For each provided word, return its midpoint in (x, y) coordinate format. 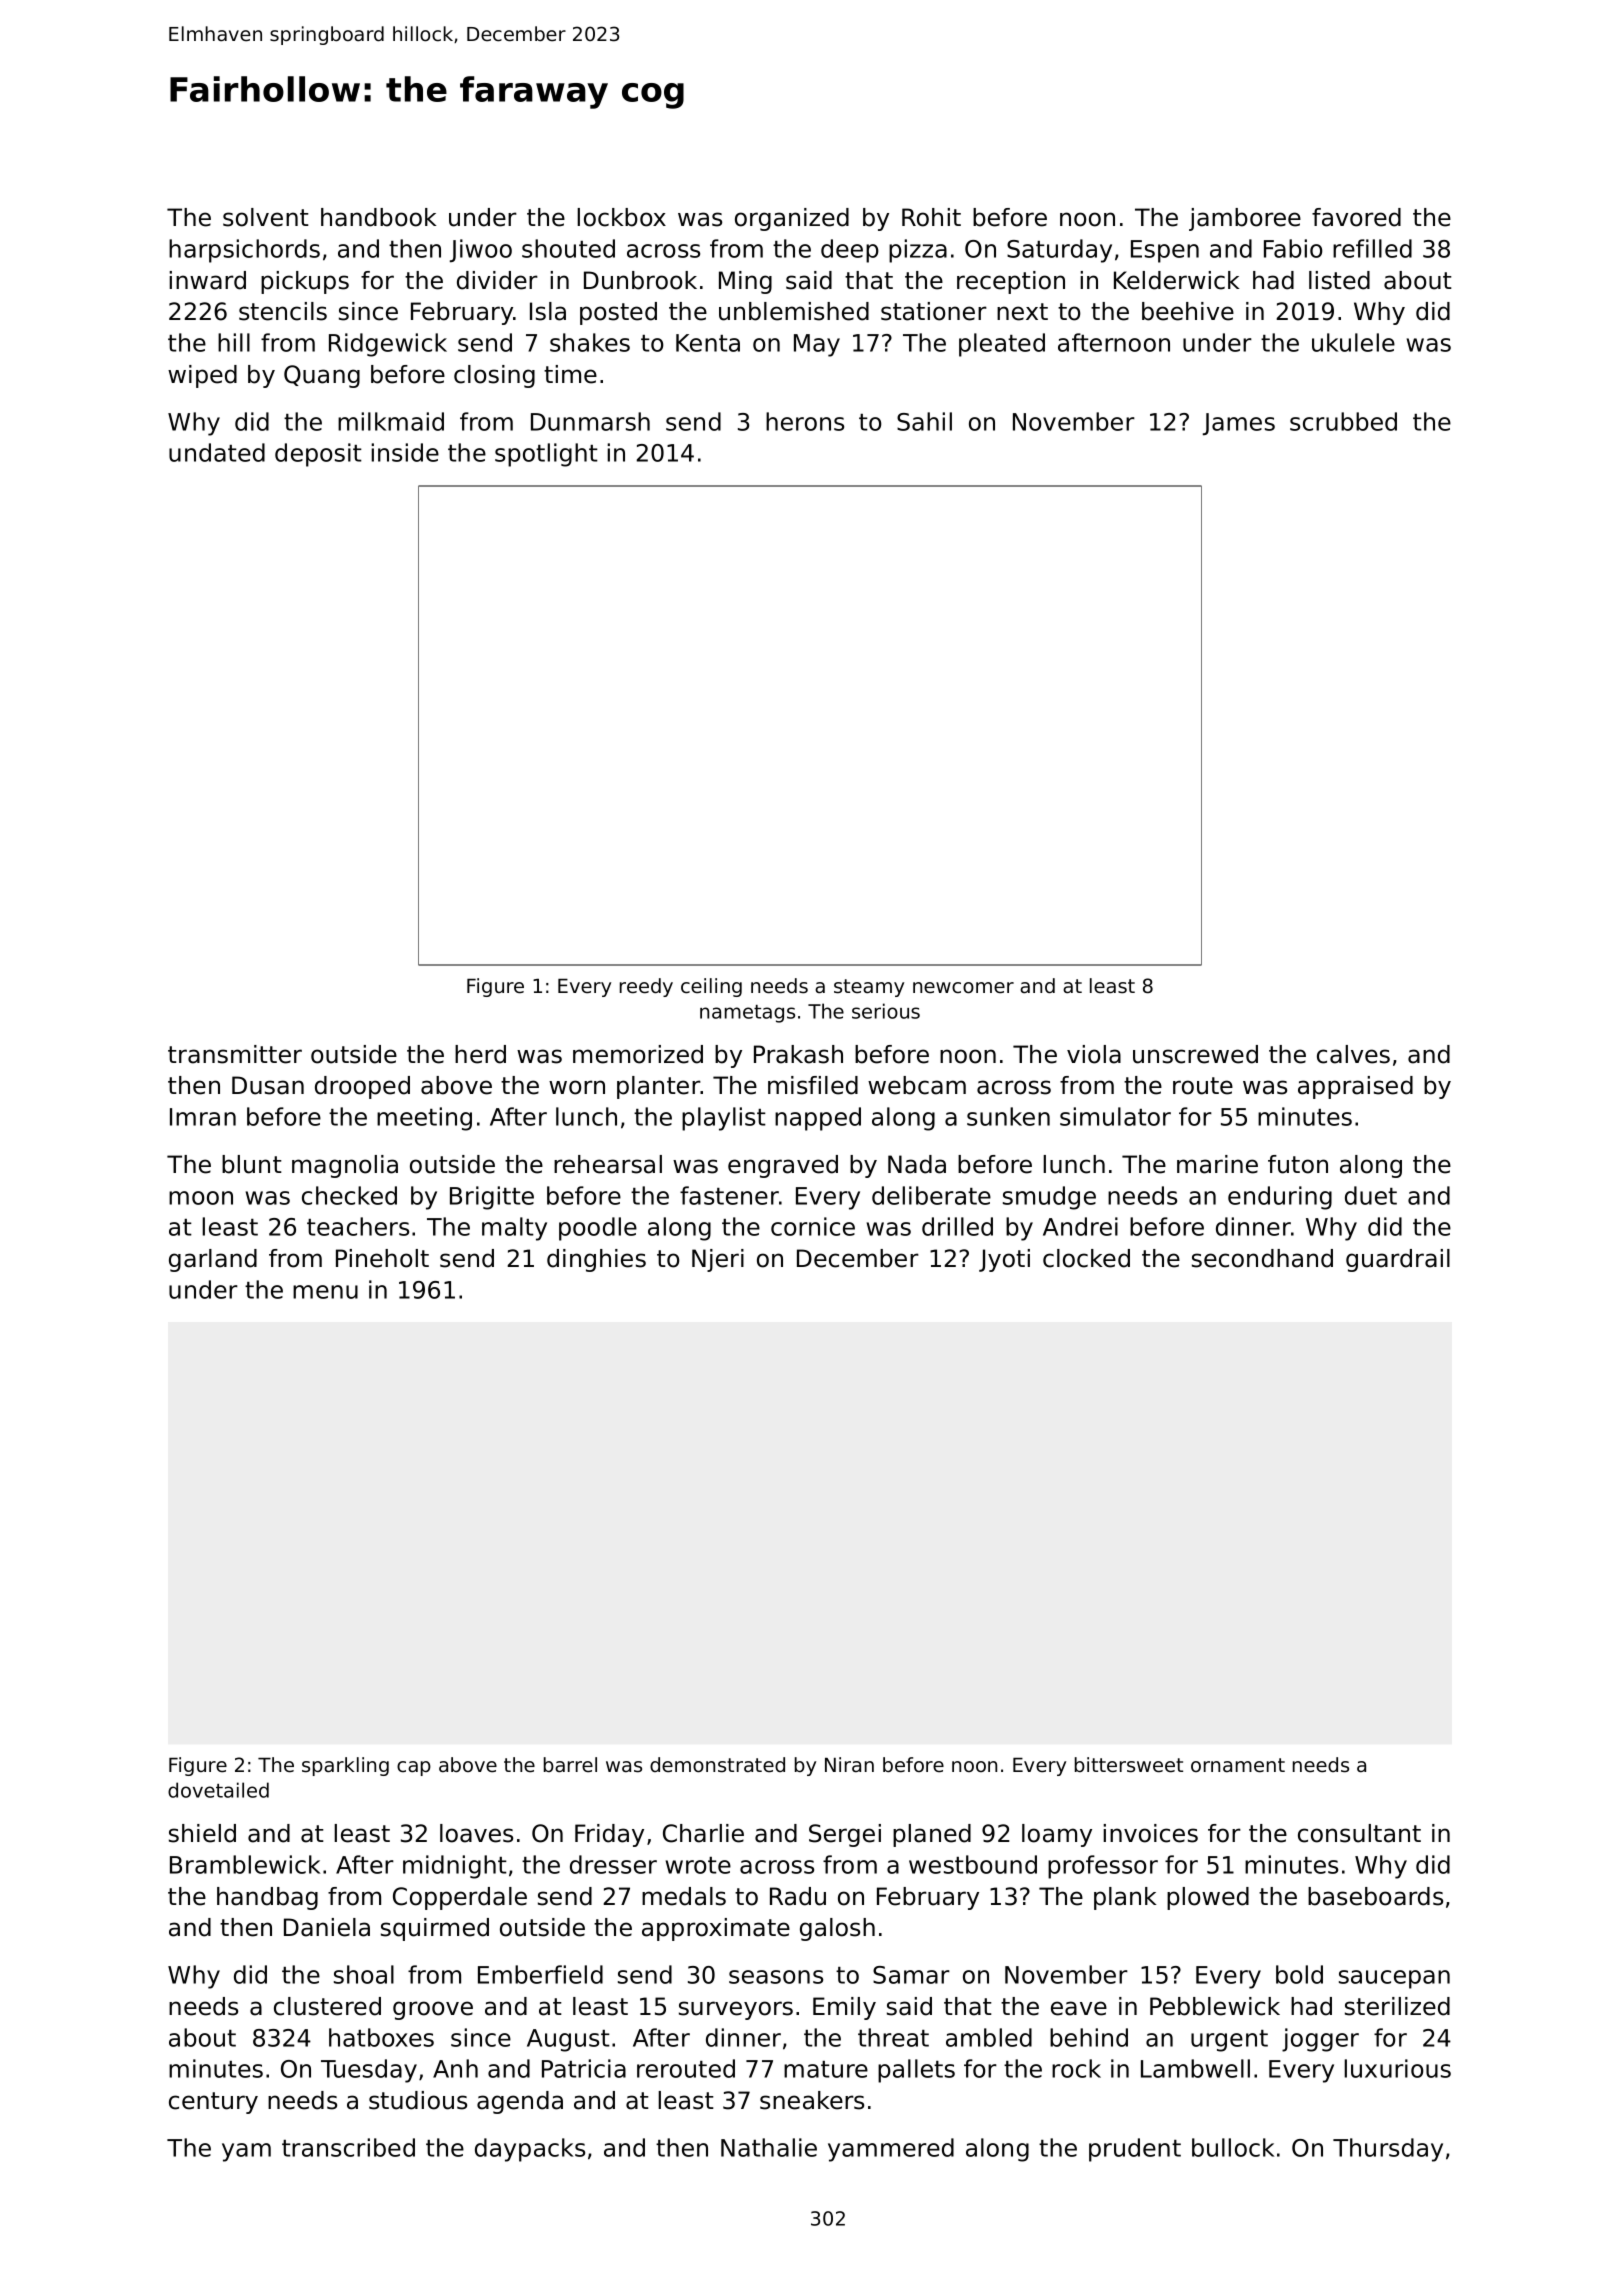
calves (1353, 1054)
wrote (698, 1865)
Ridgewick (388, 345)
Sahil (924, 421)
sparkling (345, 1766)
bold (1299, 1974)
